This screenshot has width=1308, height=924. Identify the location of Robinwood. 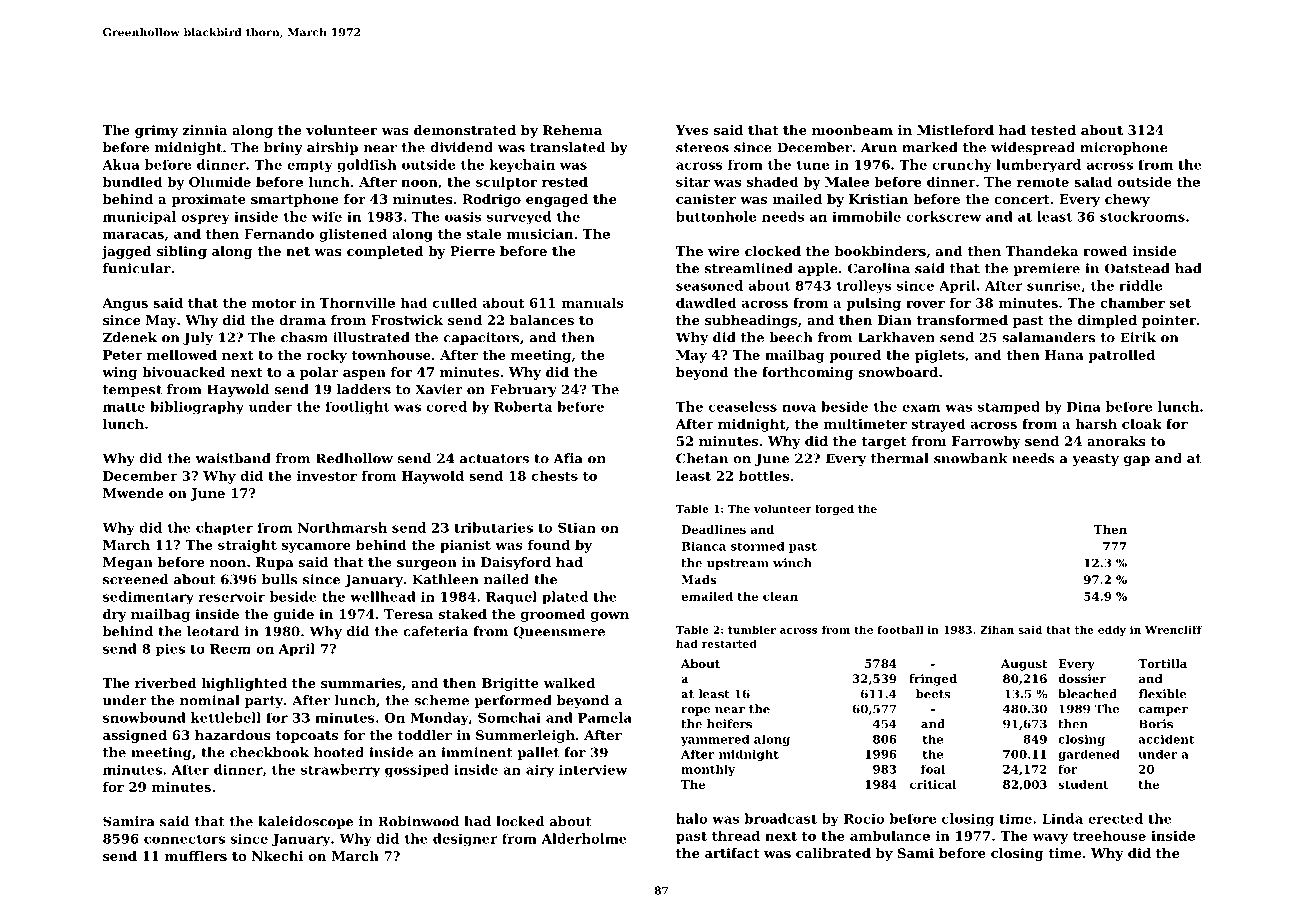
(418, 821).
